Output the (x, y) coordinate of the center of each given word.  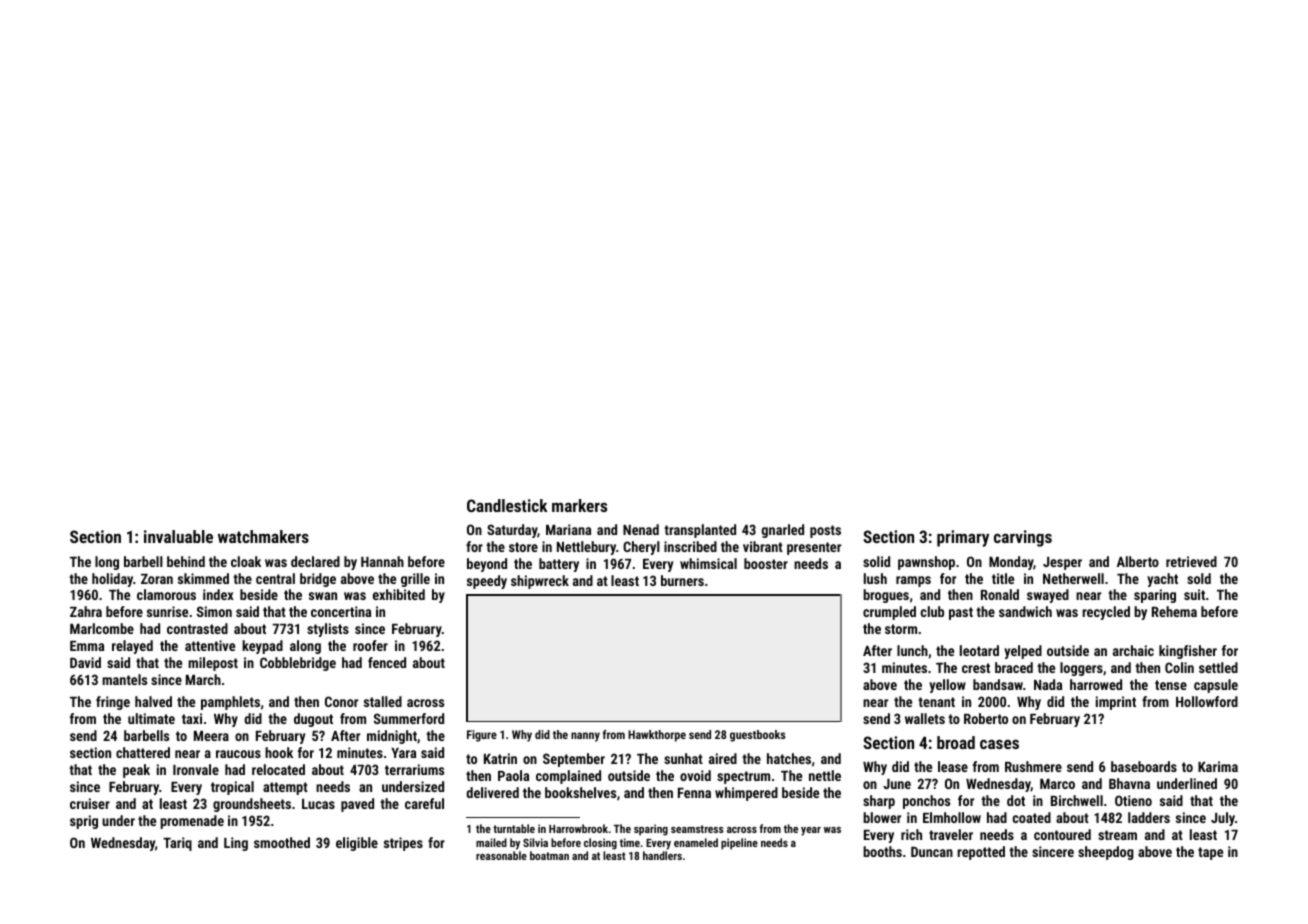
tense (1171, 685)
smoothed (282, 842)
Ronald (1000, 594)
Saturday (512, 531)
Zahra (86, 611)
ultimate (151, 718)
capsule (1216, 686)
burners (682, 580)
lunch (912, 650)
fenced (387, 662)
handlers (662, 855)
